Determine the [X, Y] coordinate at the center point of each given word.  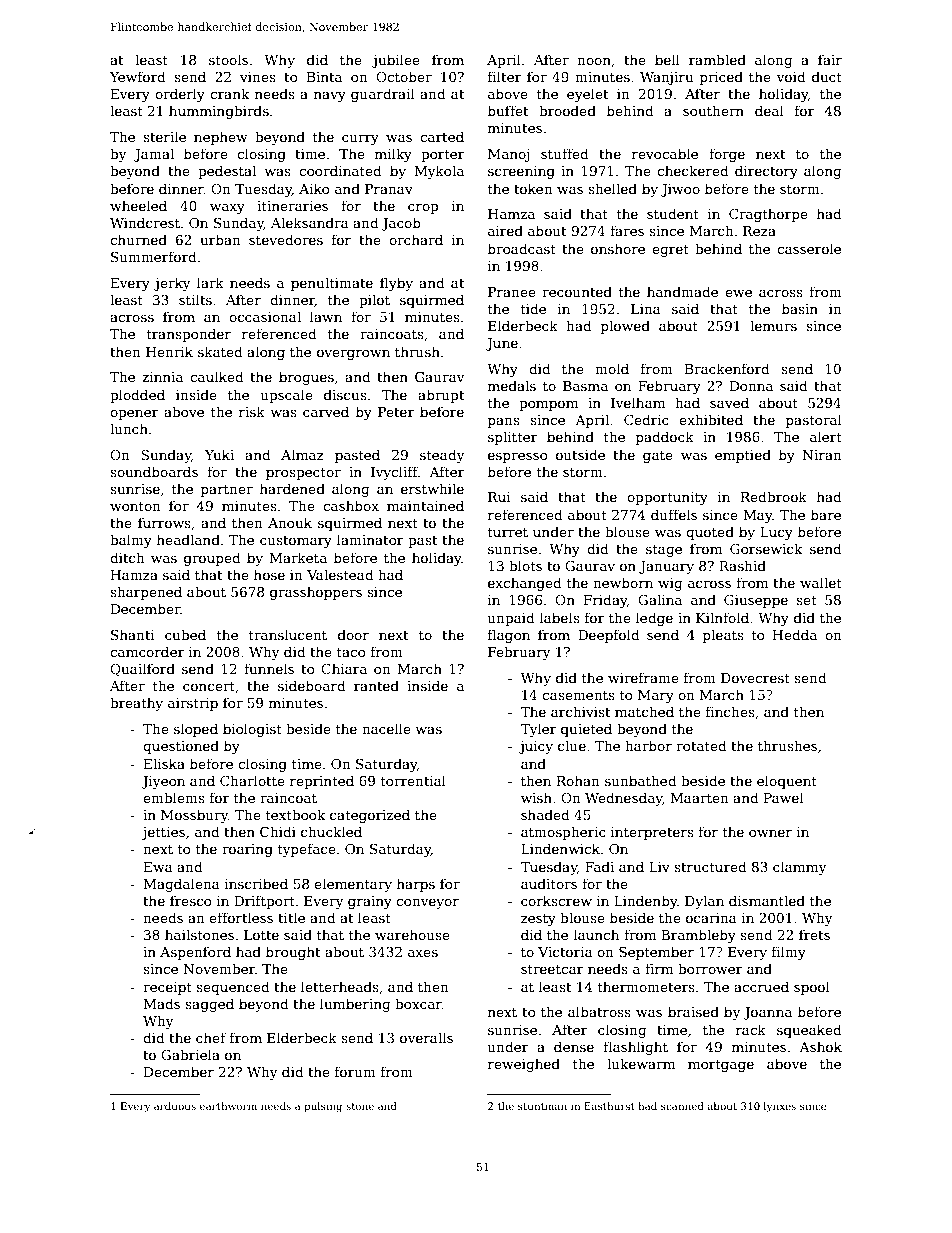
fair [830, 59]
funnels [269, 668]
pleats [723, 636]
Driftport [264, 902]
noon [594, 61]
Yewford [137, 76]
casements [578, 695]
